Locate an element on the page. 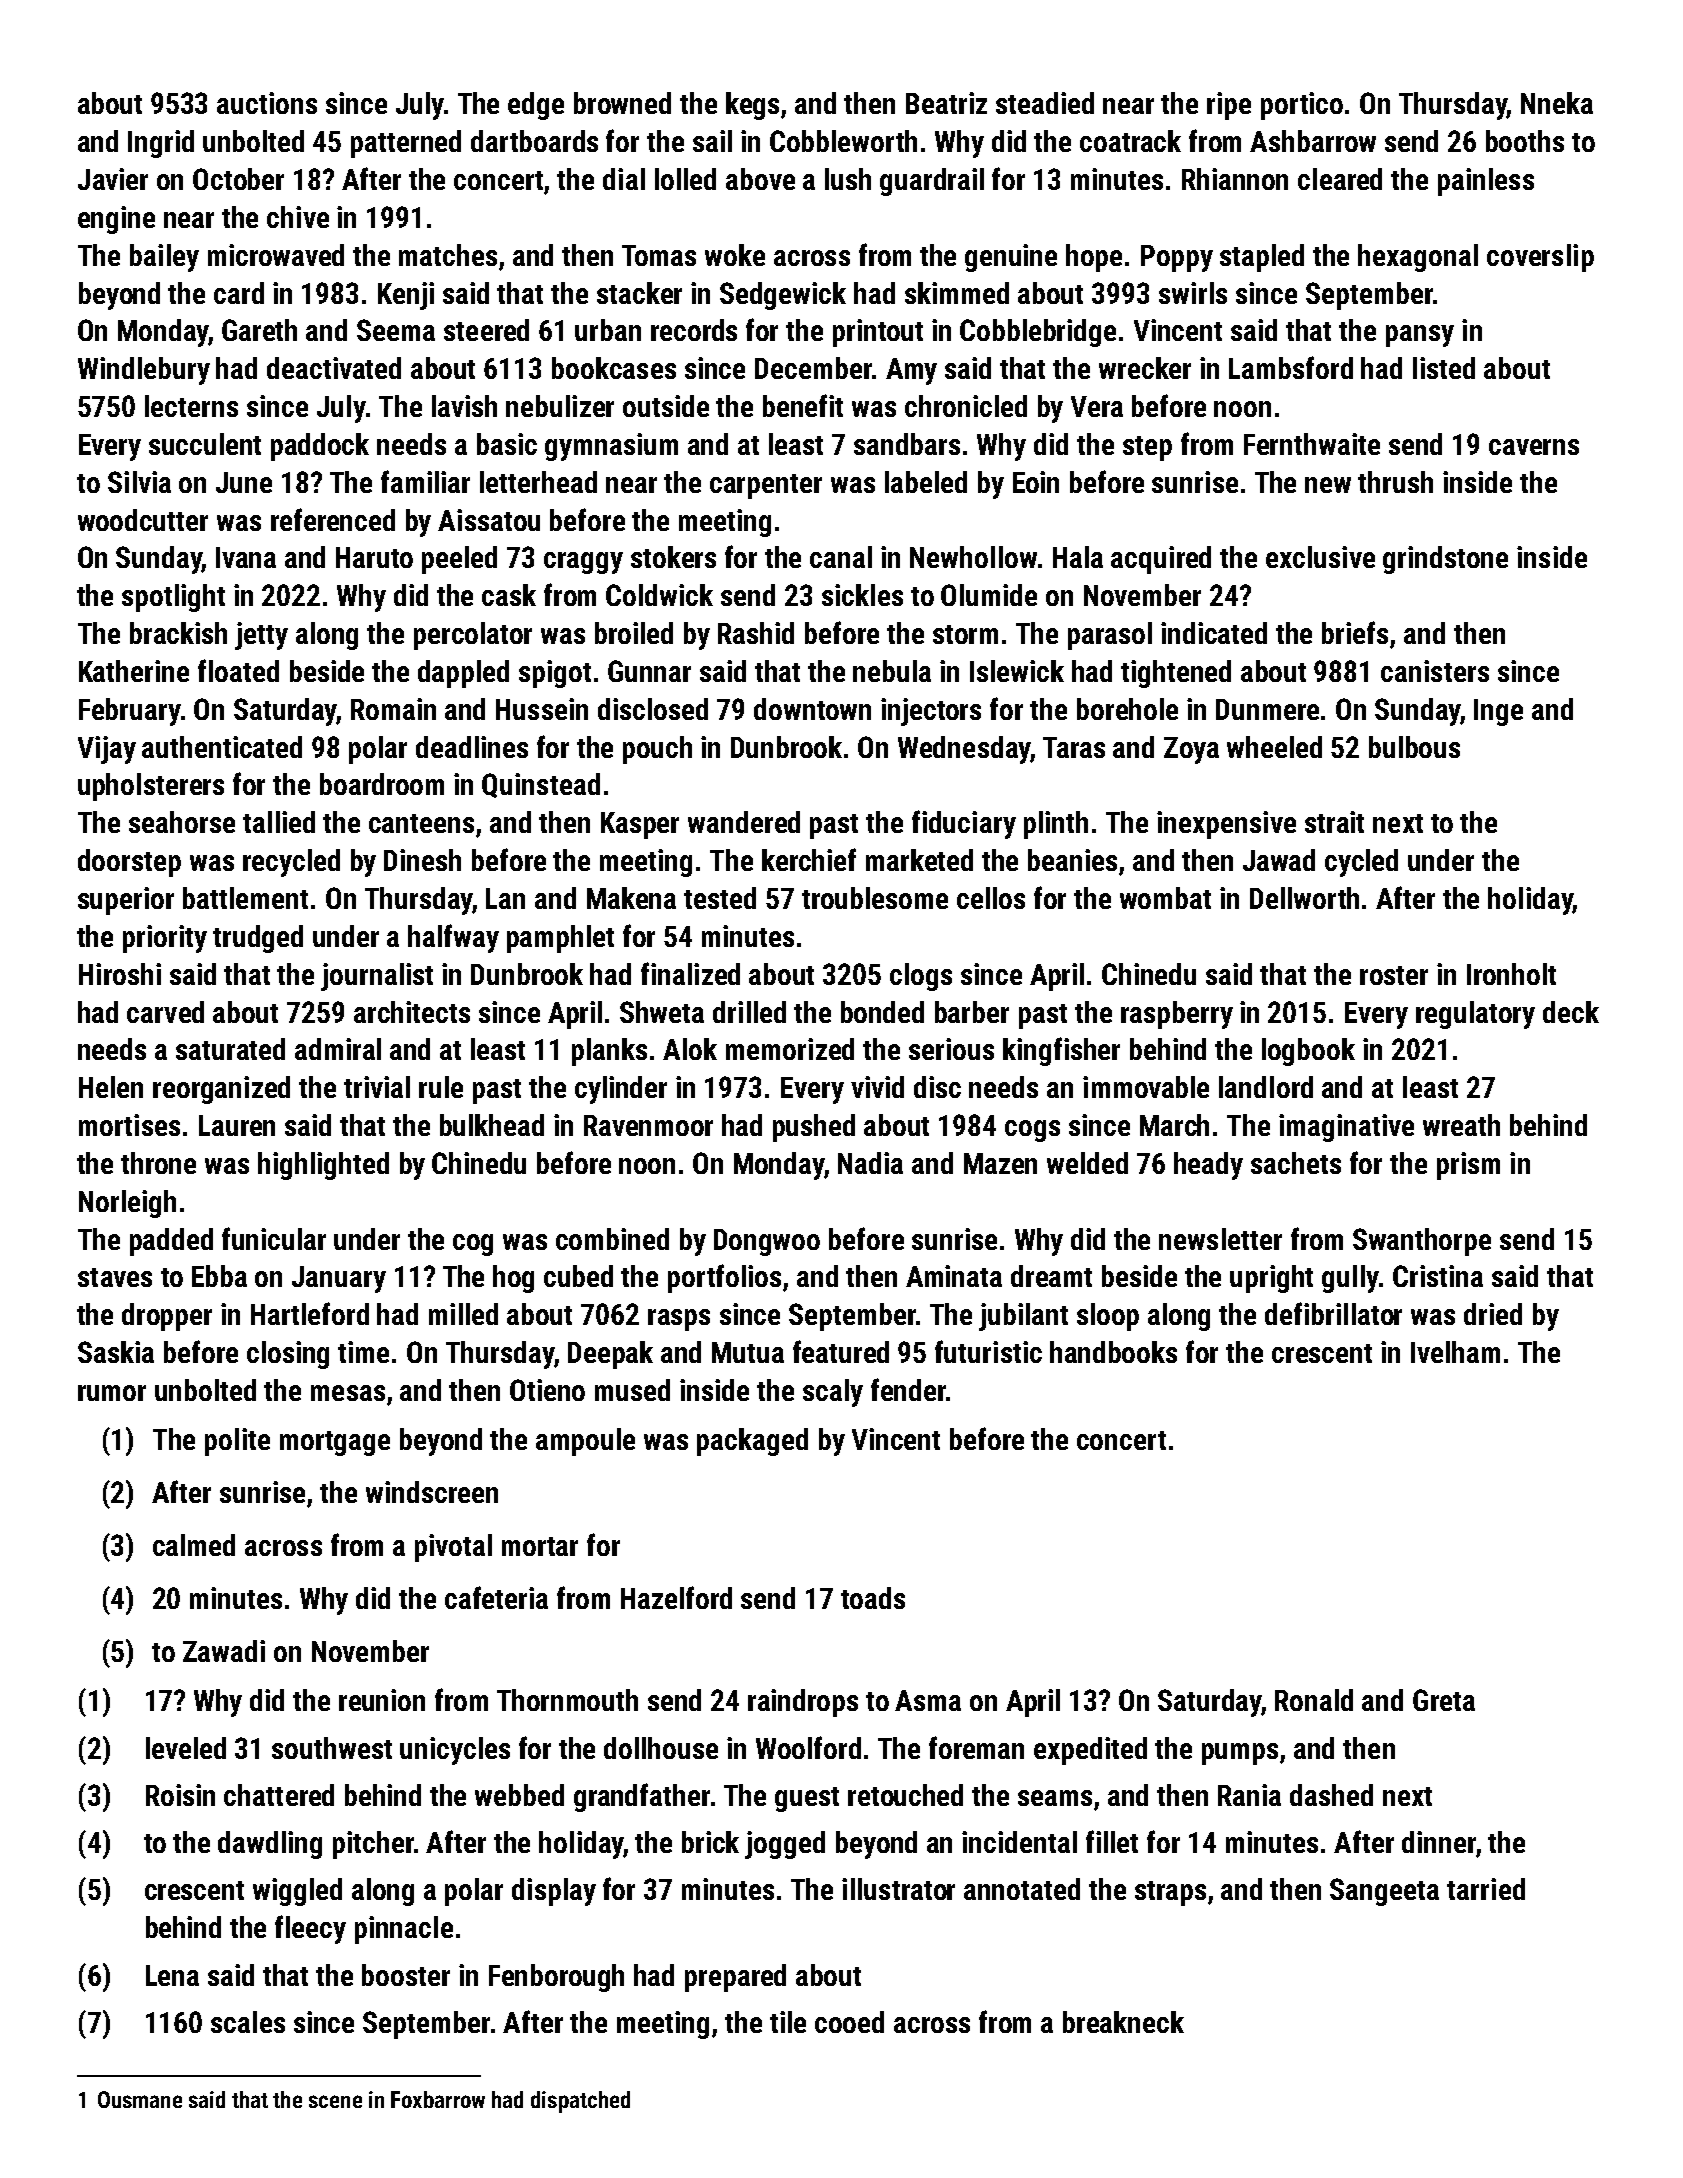 The height and width of the image is (2178, 1683). Ivelham is located at coordinates (1455, 1352).
